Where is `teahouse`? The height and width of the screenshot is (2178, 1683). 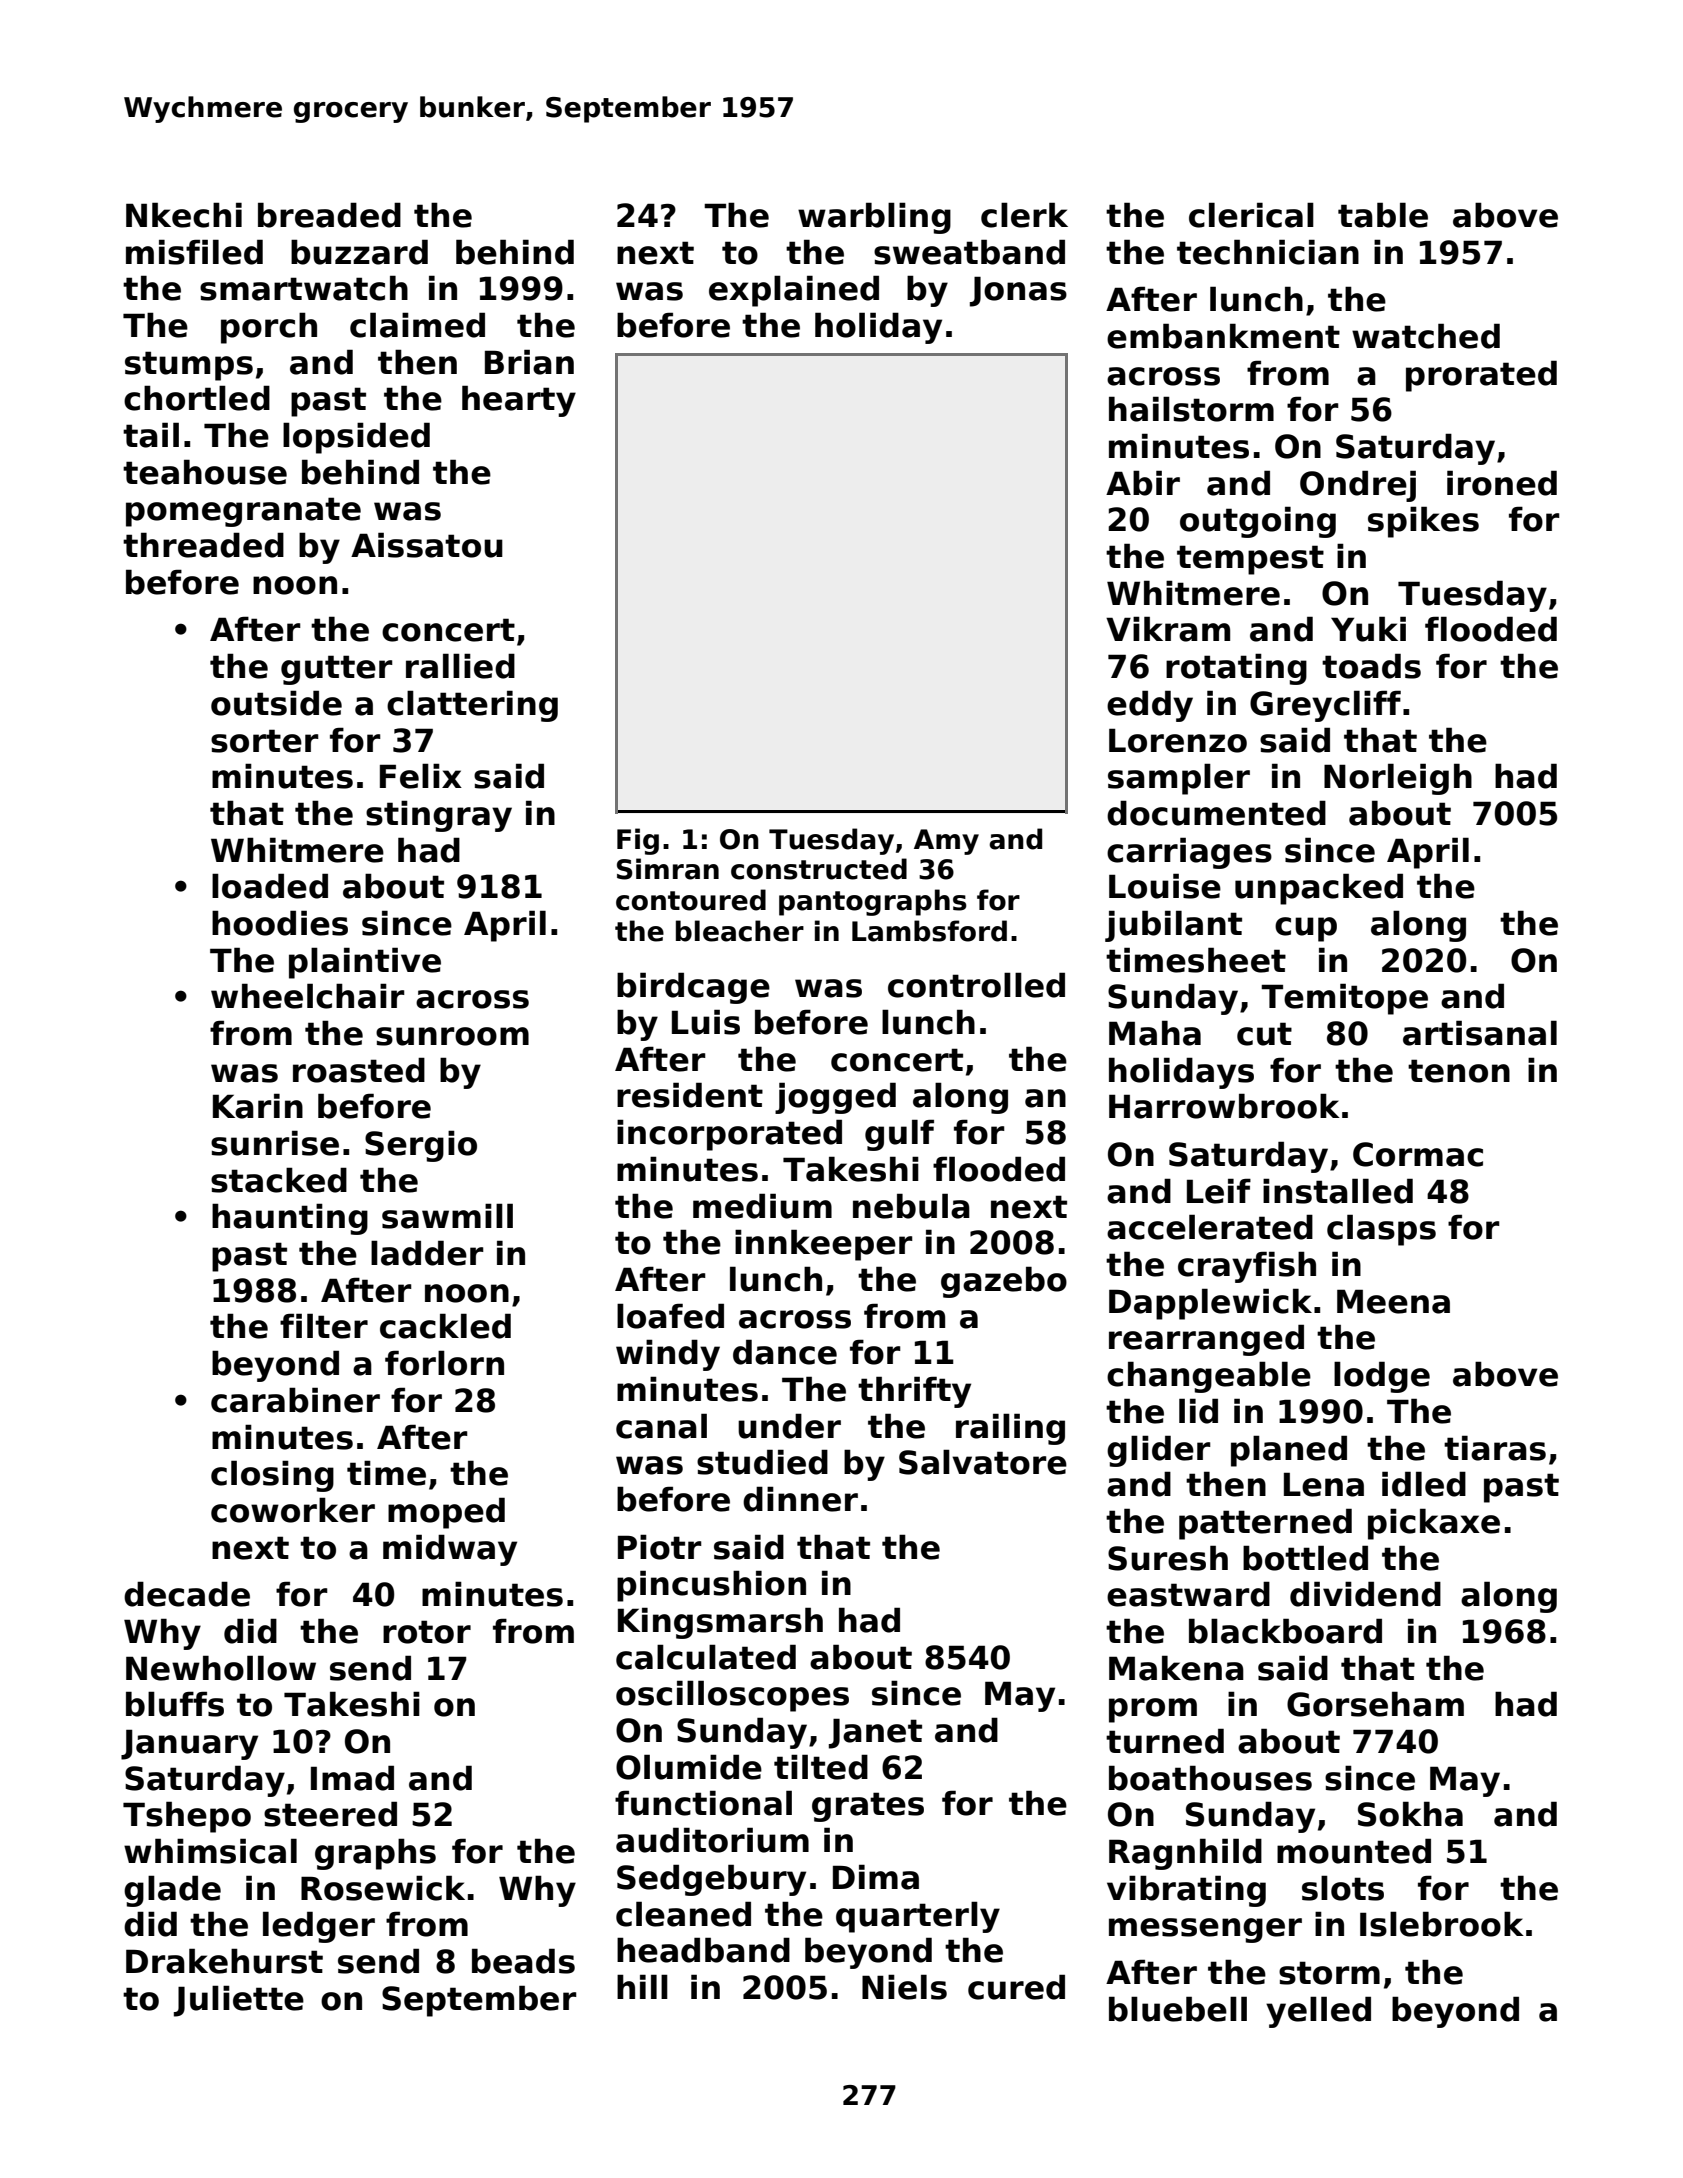
teahouse is located at coordinates (205, 472).
